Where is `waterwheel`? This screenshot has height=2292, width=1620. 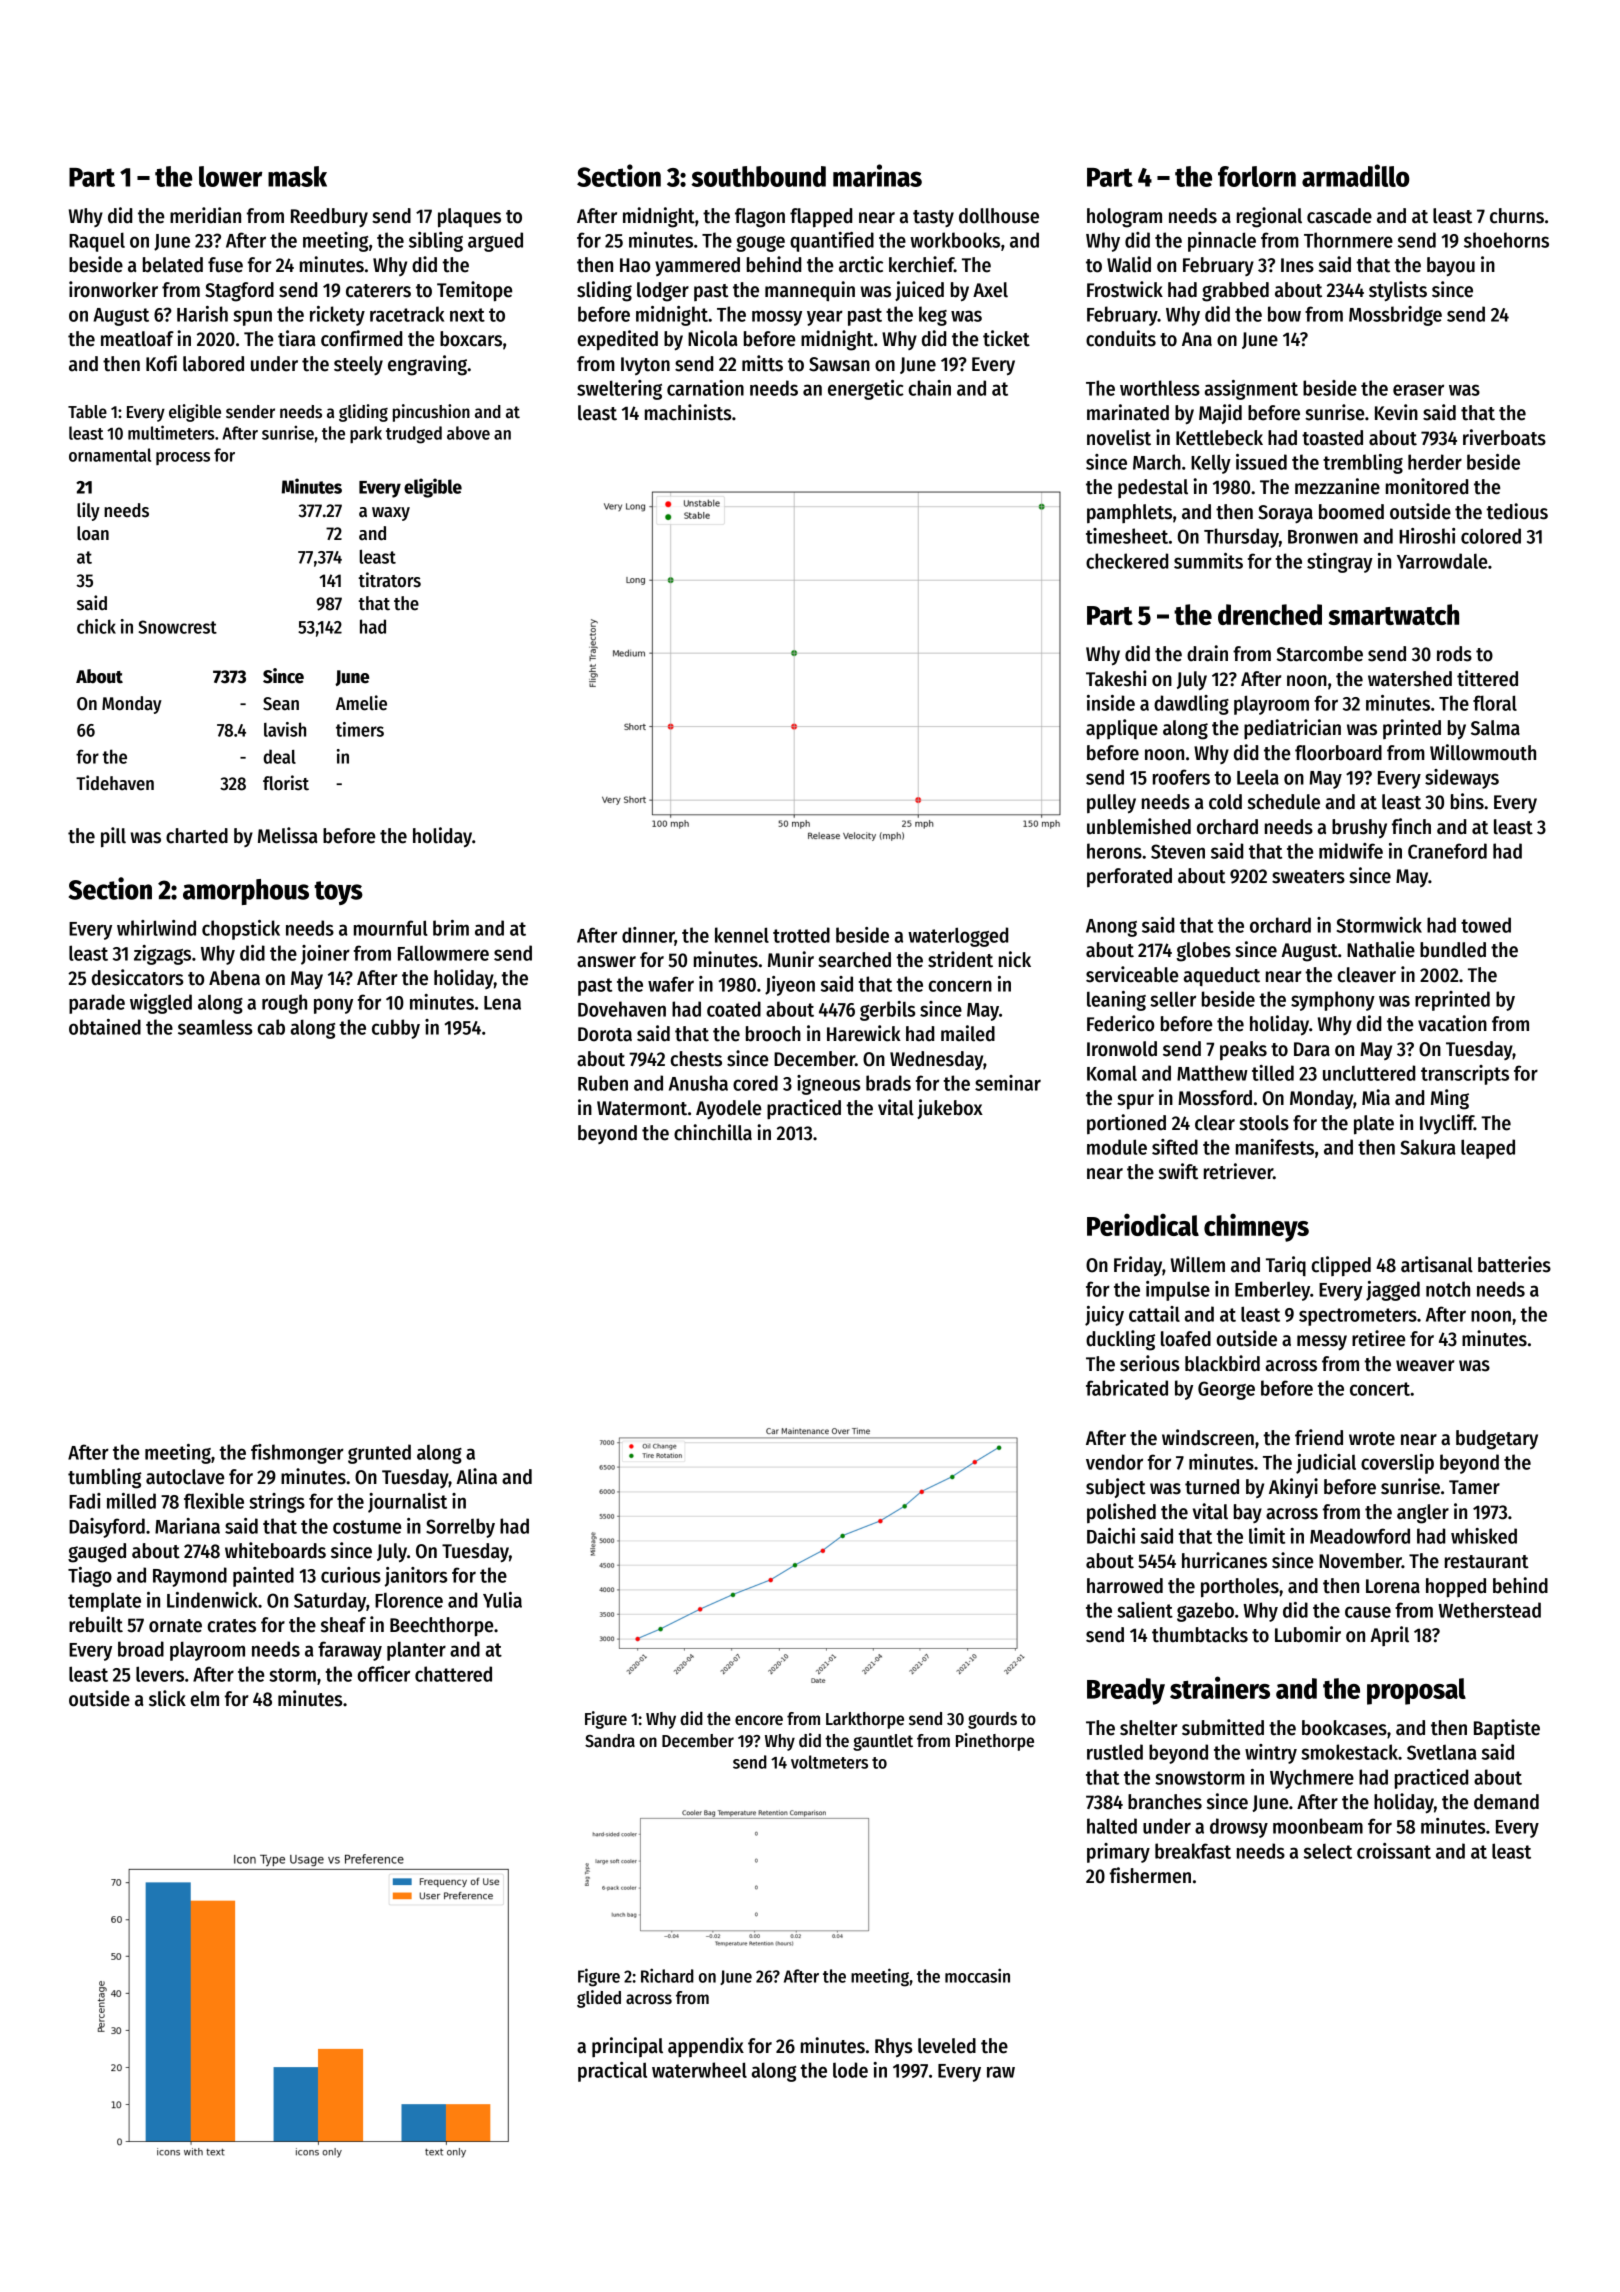
waterwheel is located at coordinates (699, 2070).
